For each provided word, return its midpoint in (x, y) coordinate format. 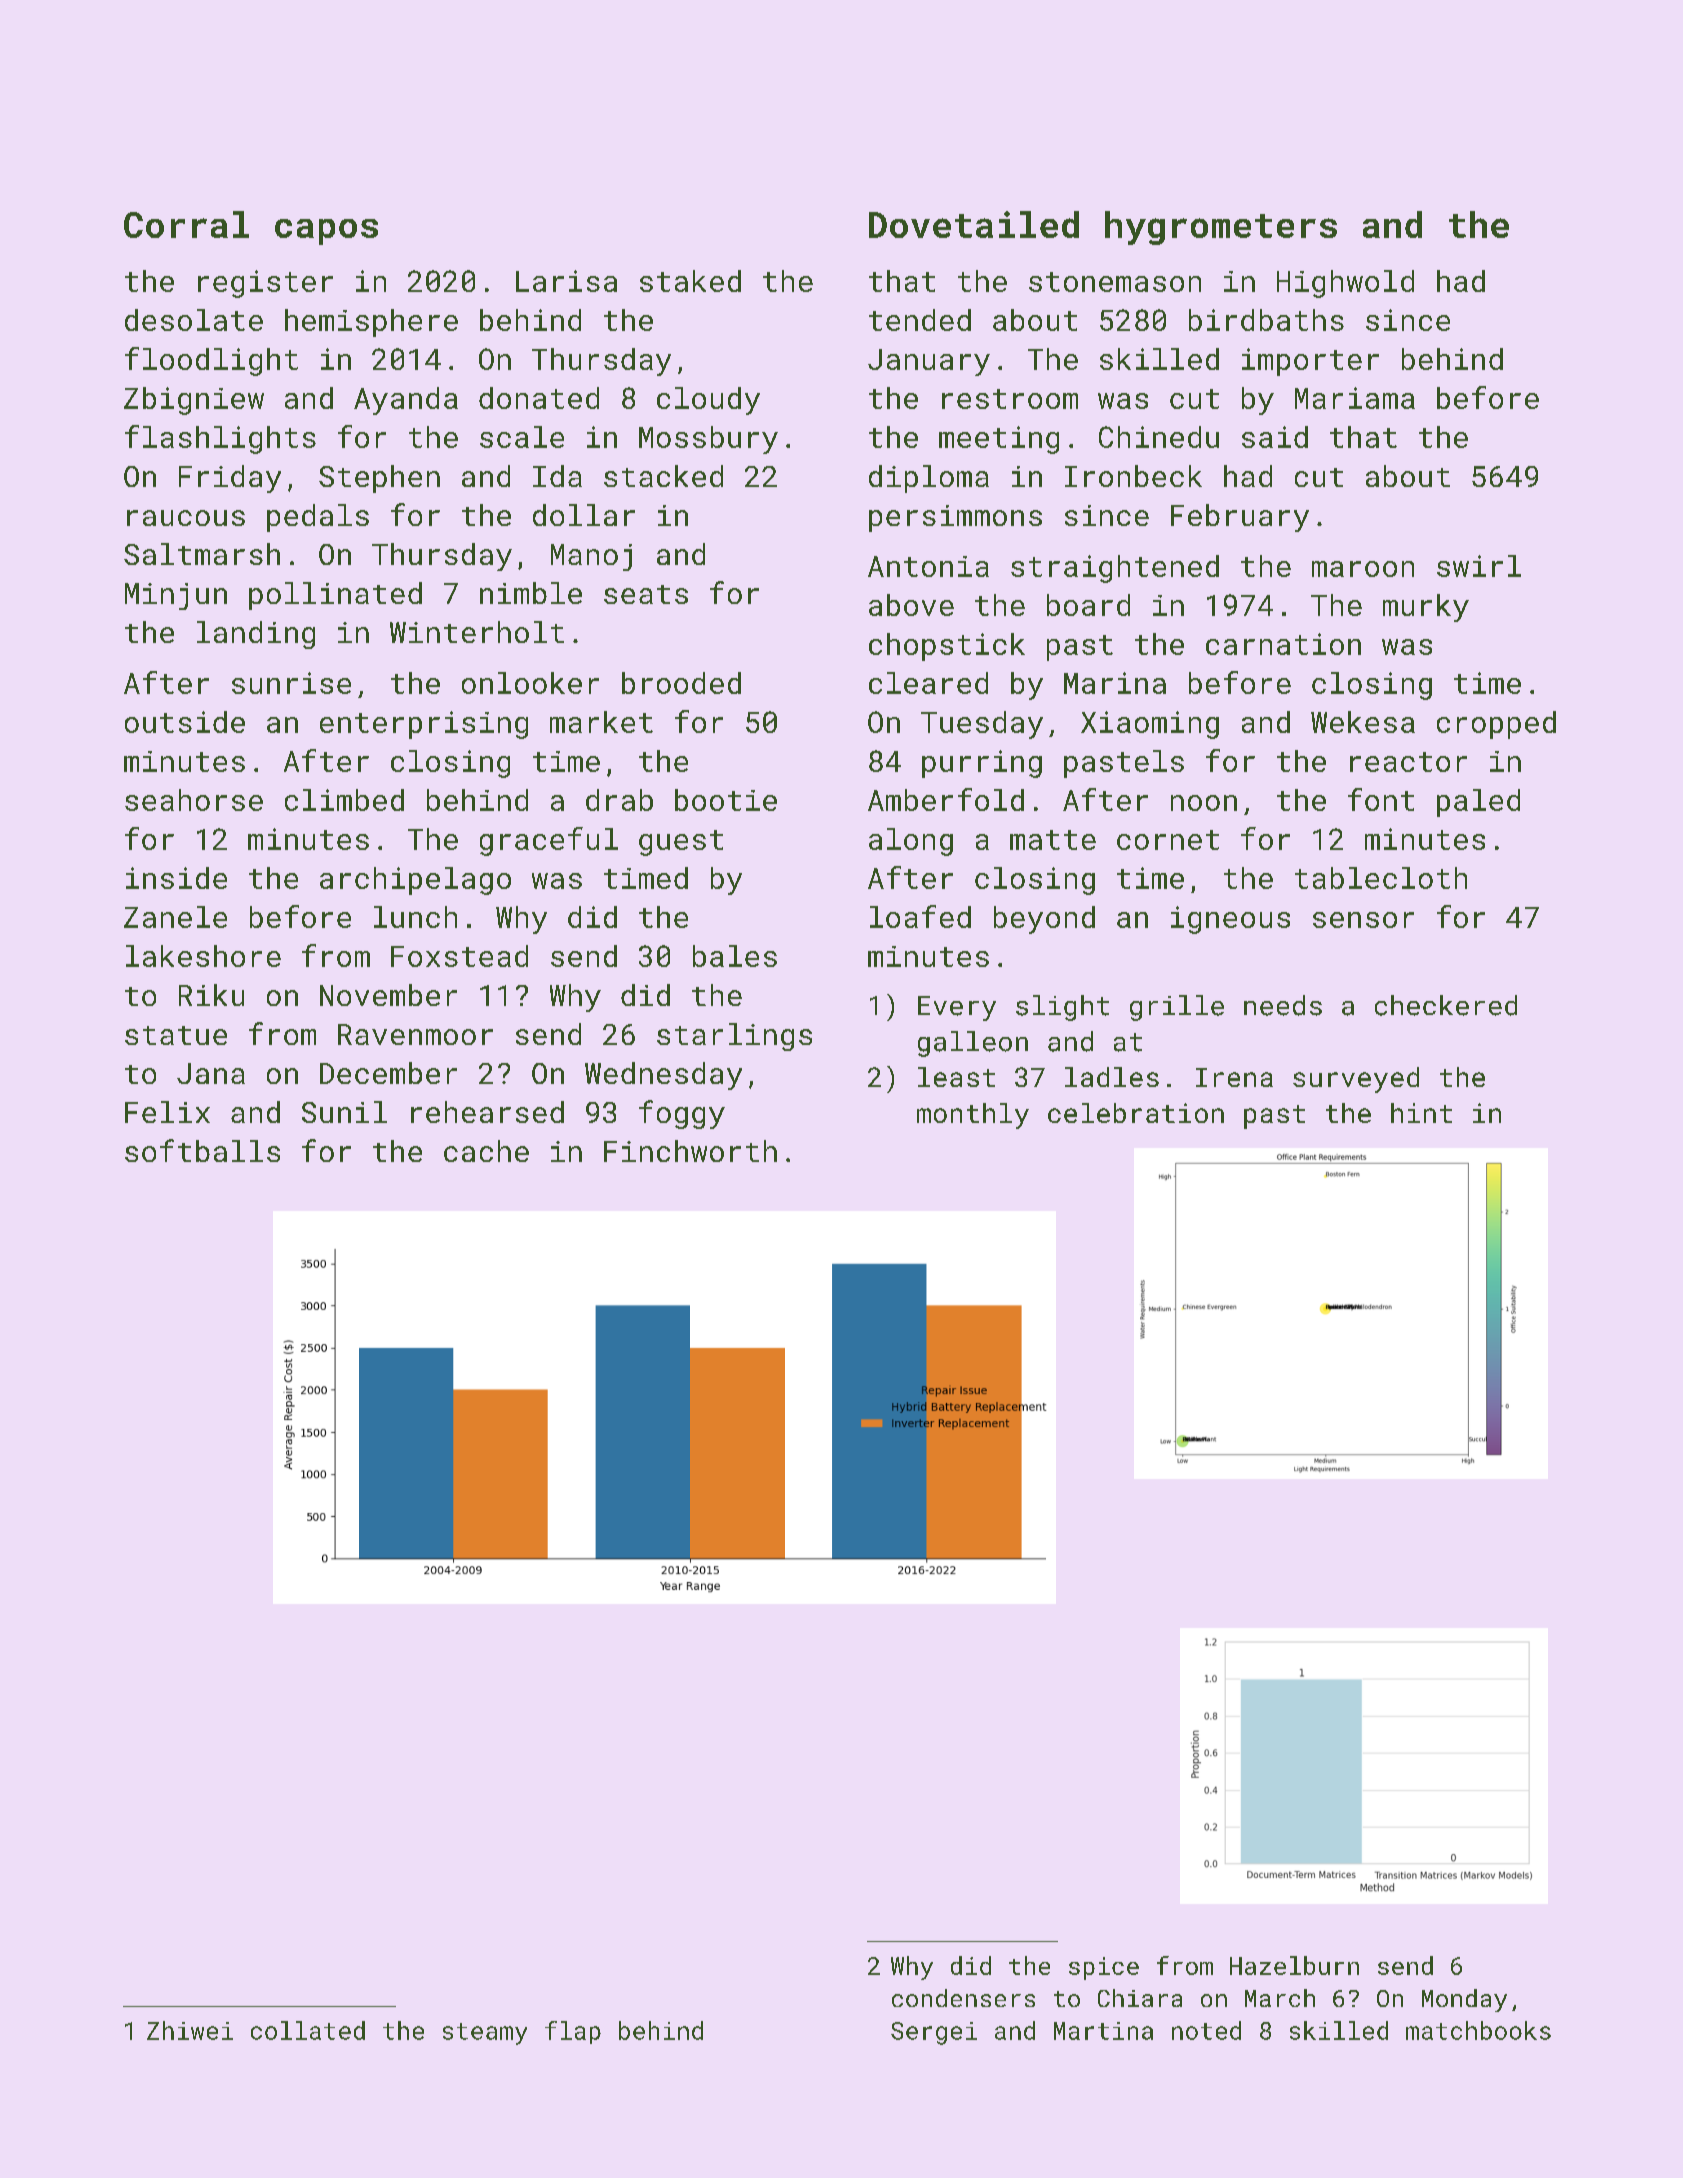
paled (1478, 803)
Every (957, 1008)
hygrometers (1221, 228)
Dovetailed (974, 224)
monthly (973, 1116)
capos (326, 232)
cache (486, 1151)
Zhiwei (190, 2030)
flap (573, 2032)
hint (1421, 1113)
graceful (549, 841)
